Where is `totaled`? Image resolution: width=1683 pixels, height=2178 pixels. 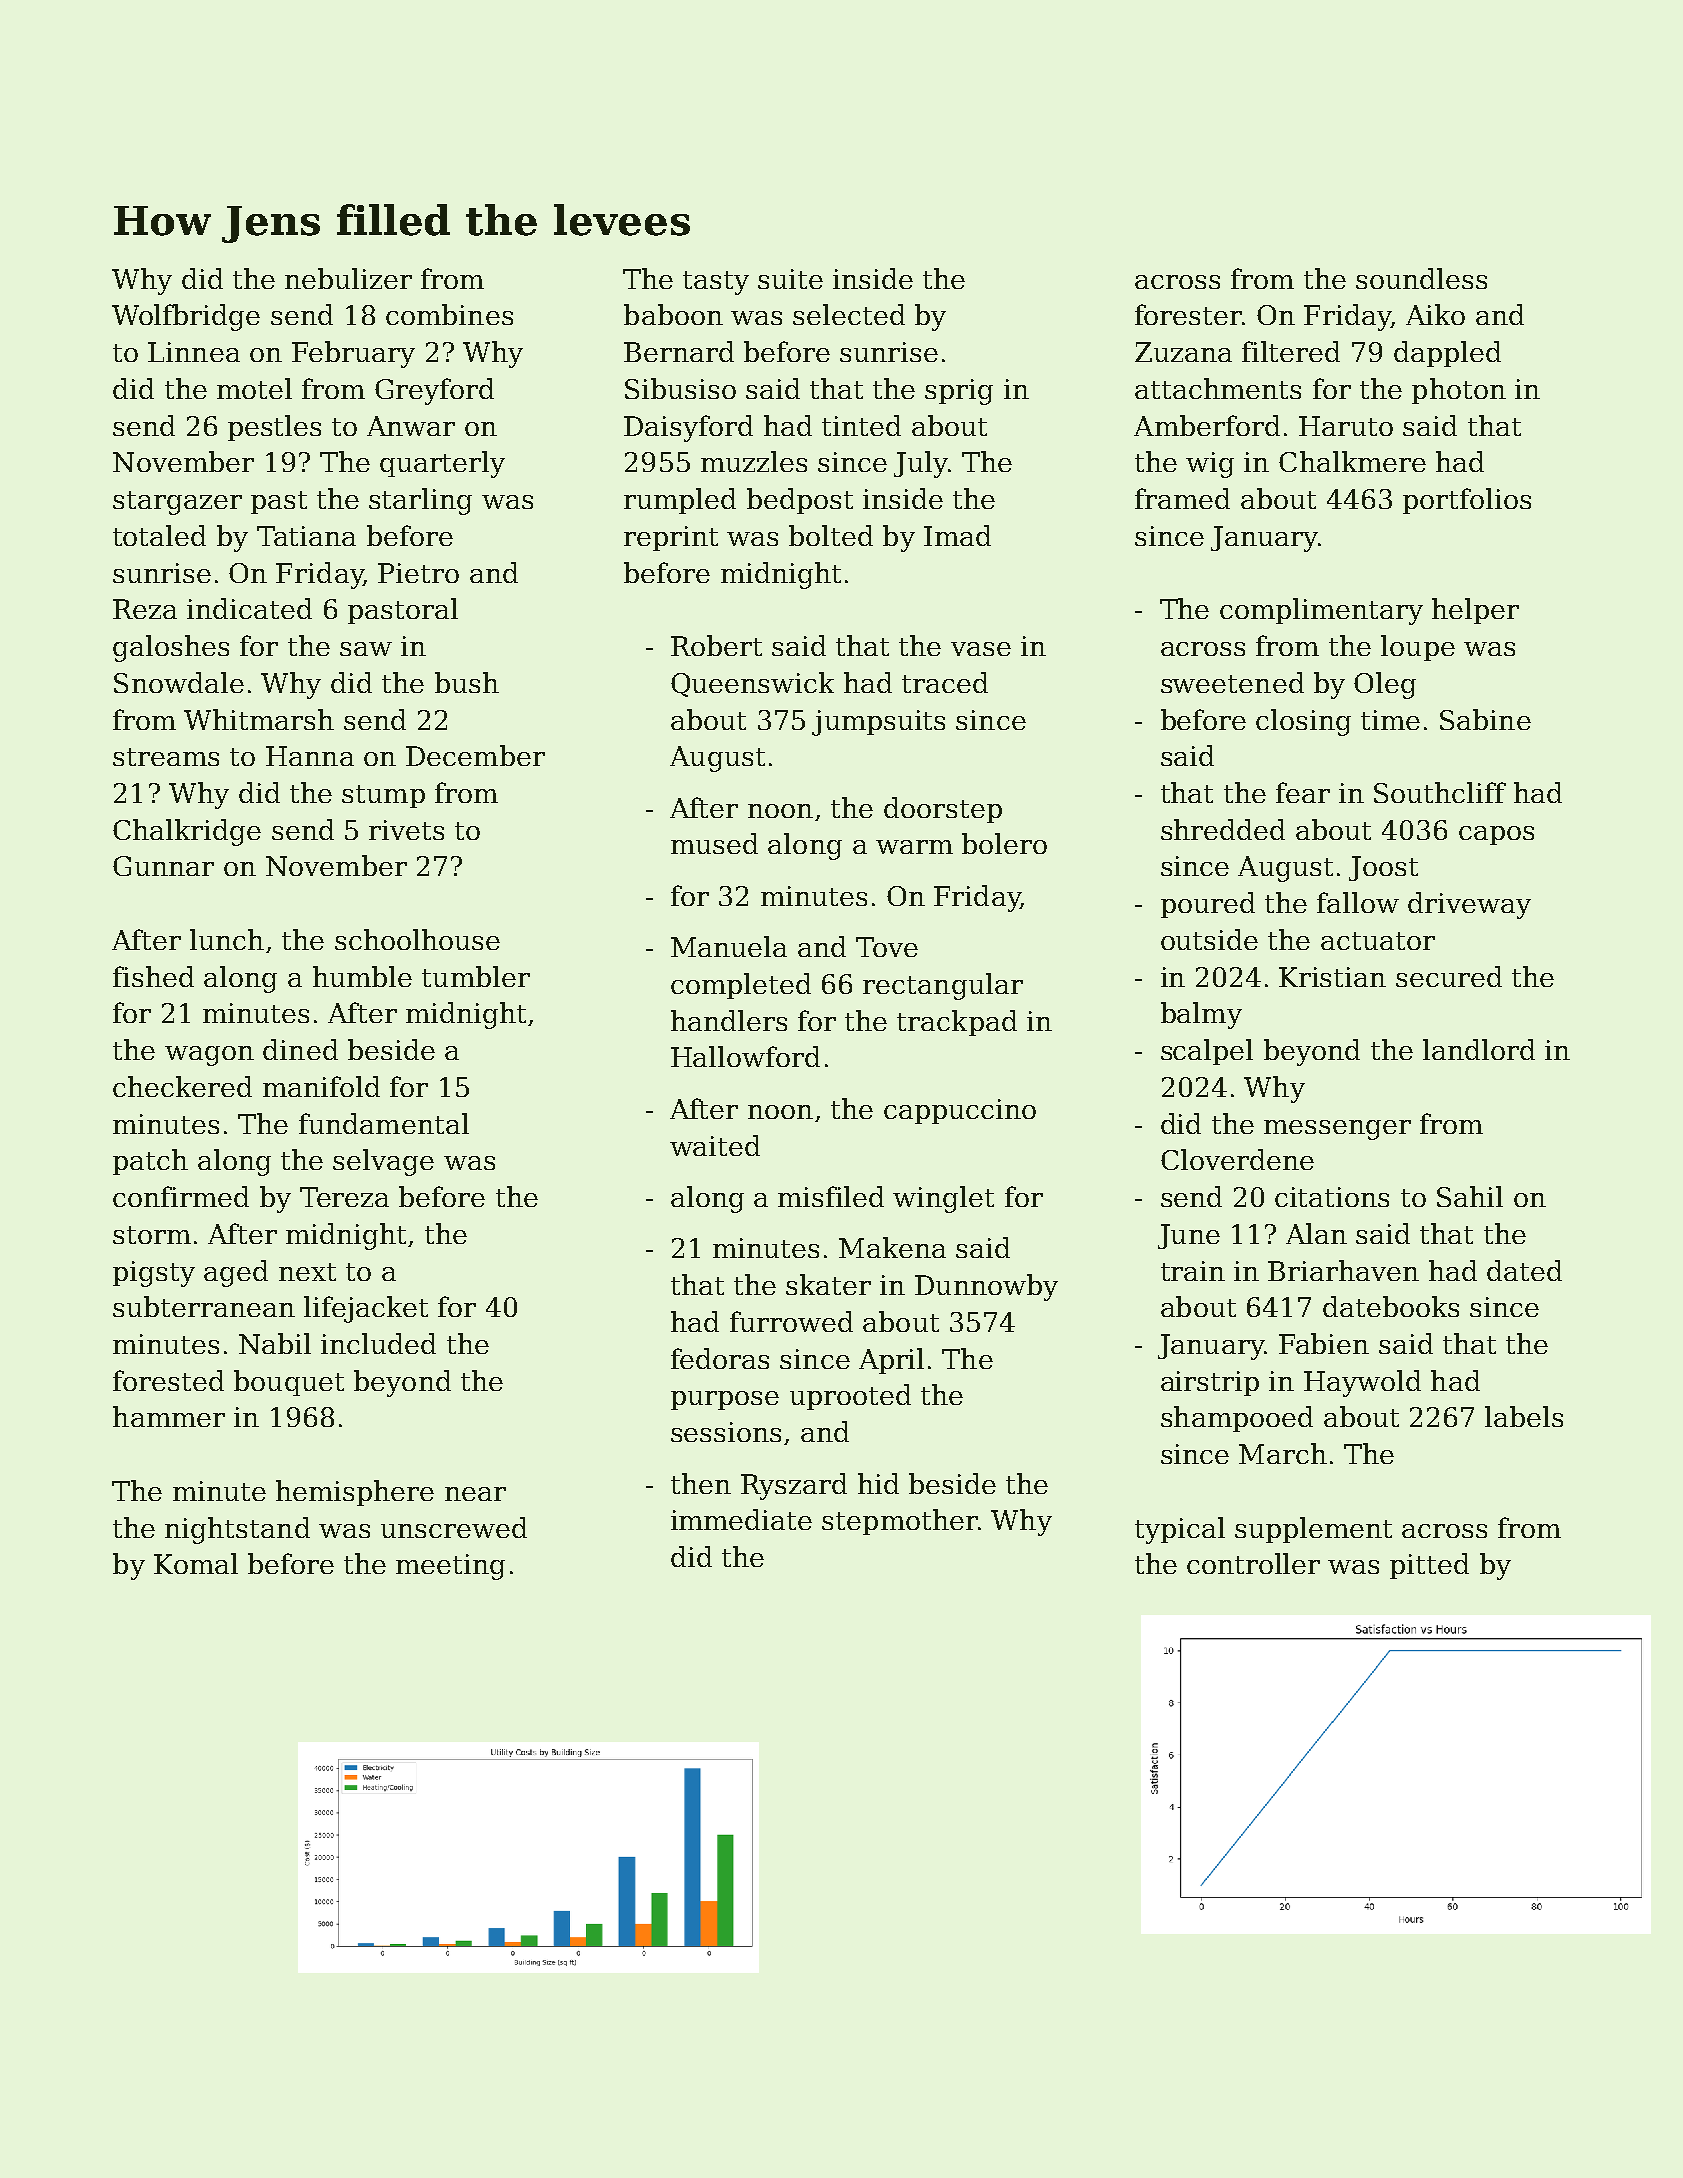 totaled is located at coordinates (159, 535).
